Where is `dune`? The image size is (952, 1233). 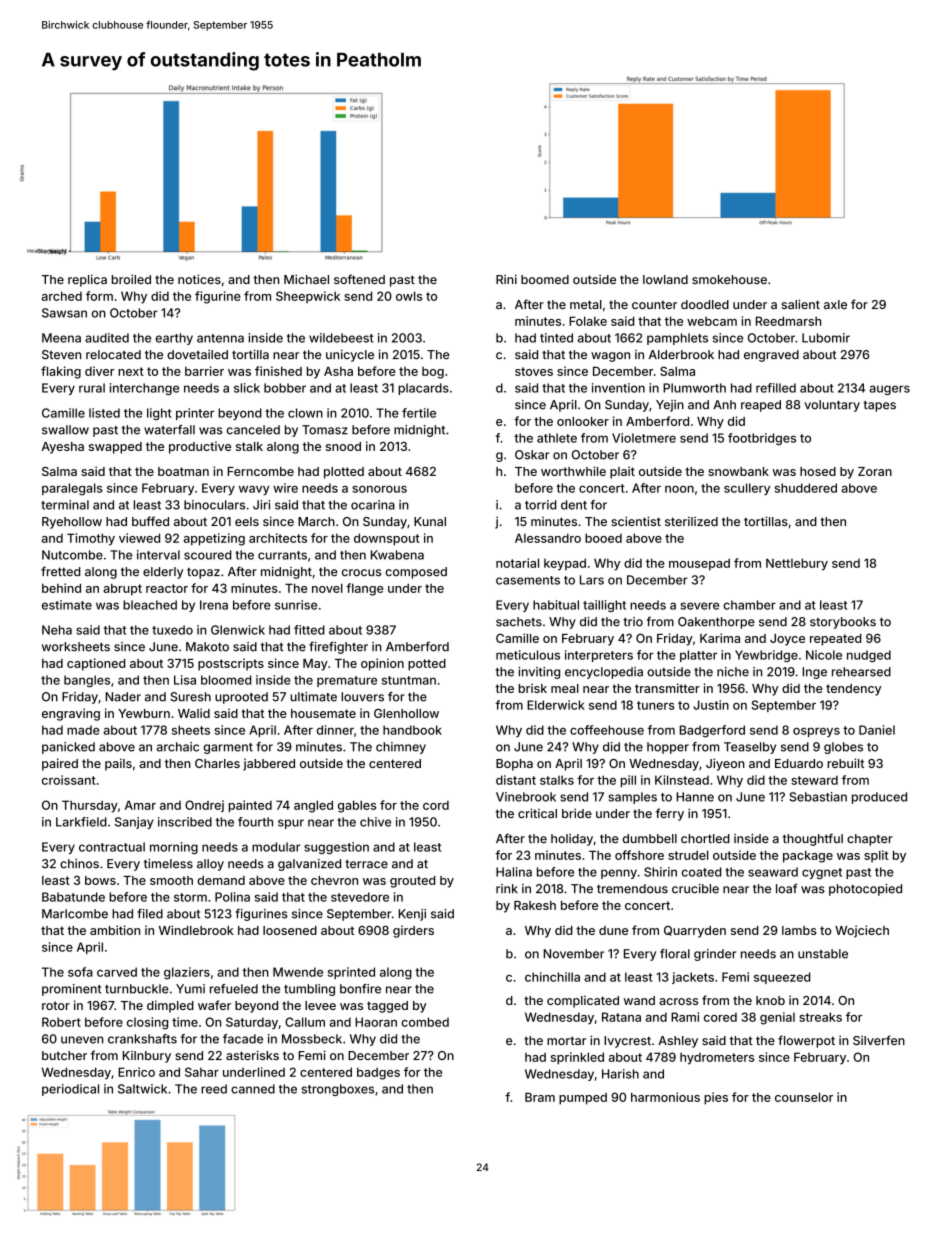
dune is located at coordinates (613, 930).
